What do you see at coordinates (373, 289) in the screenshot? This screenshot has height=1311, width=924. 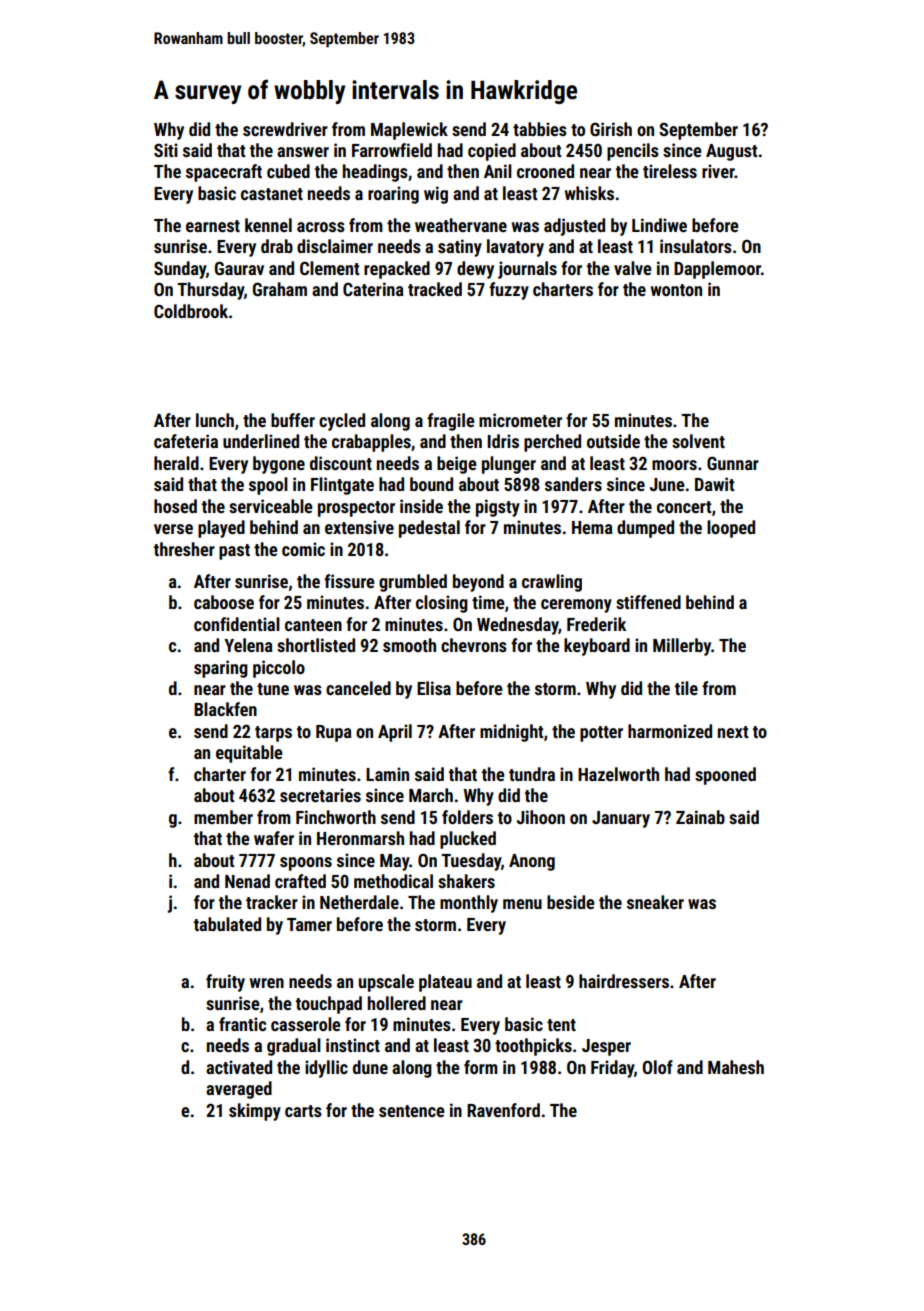 I see `Caterina` at bounding box center [373, 289].
